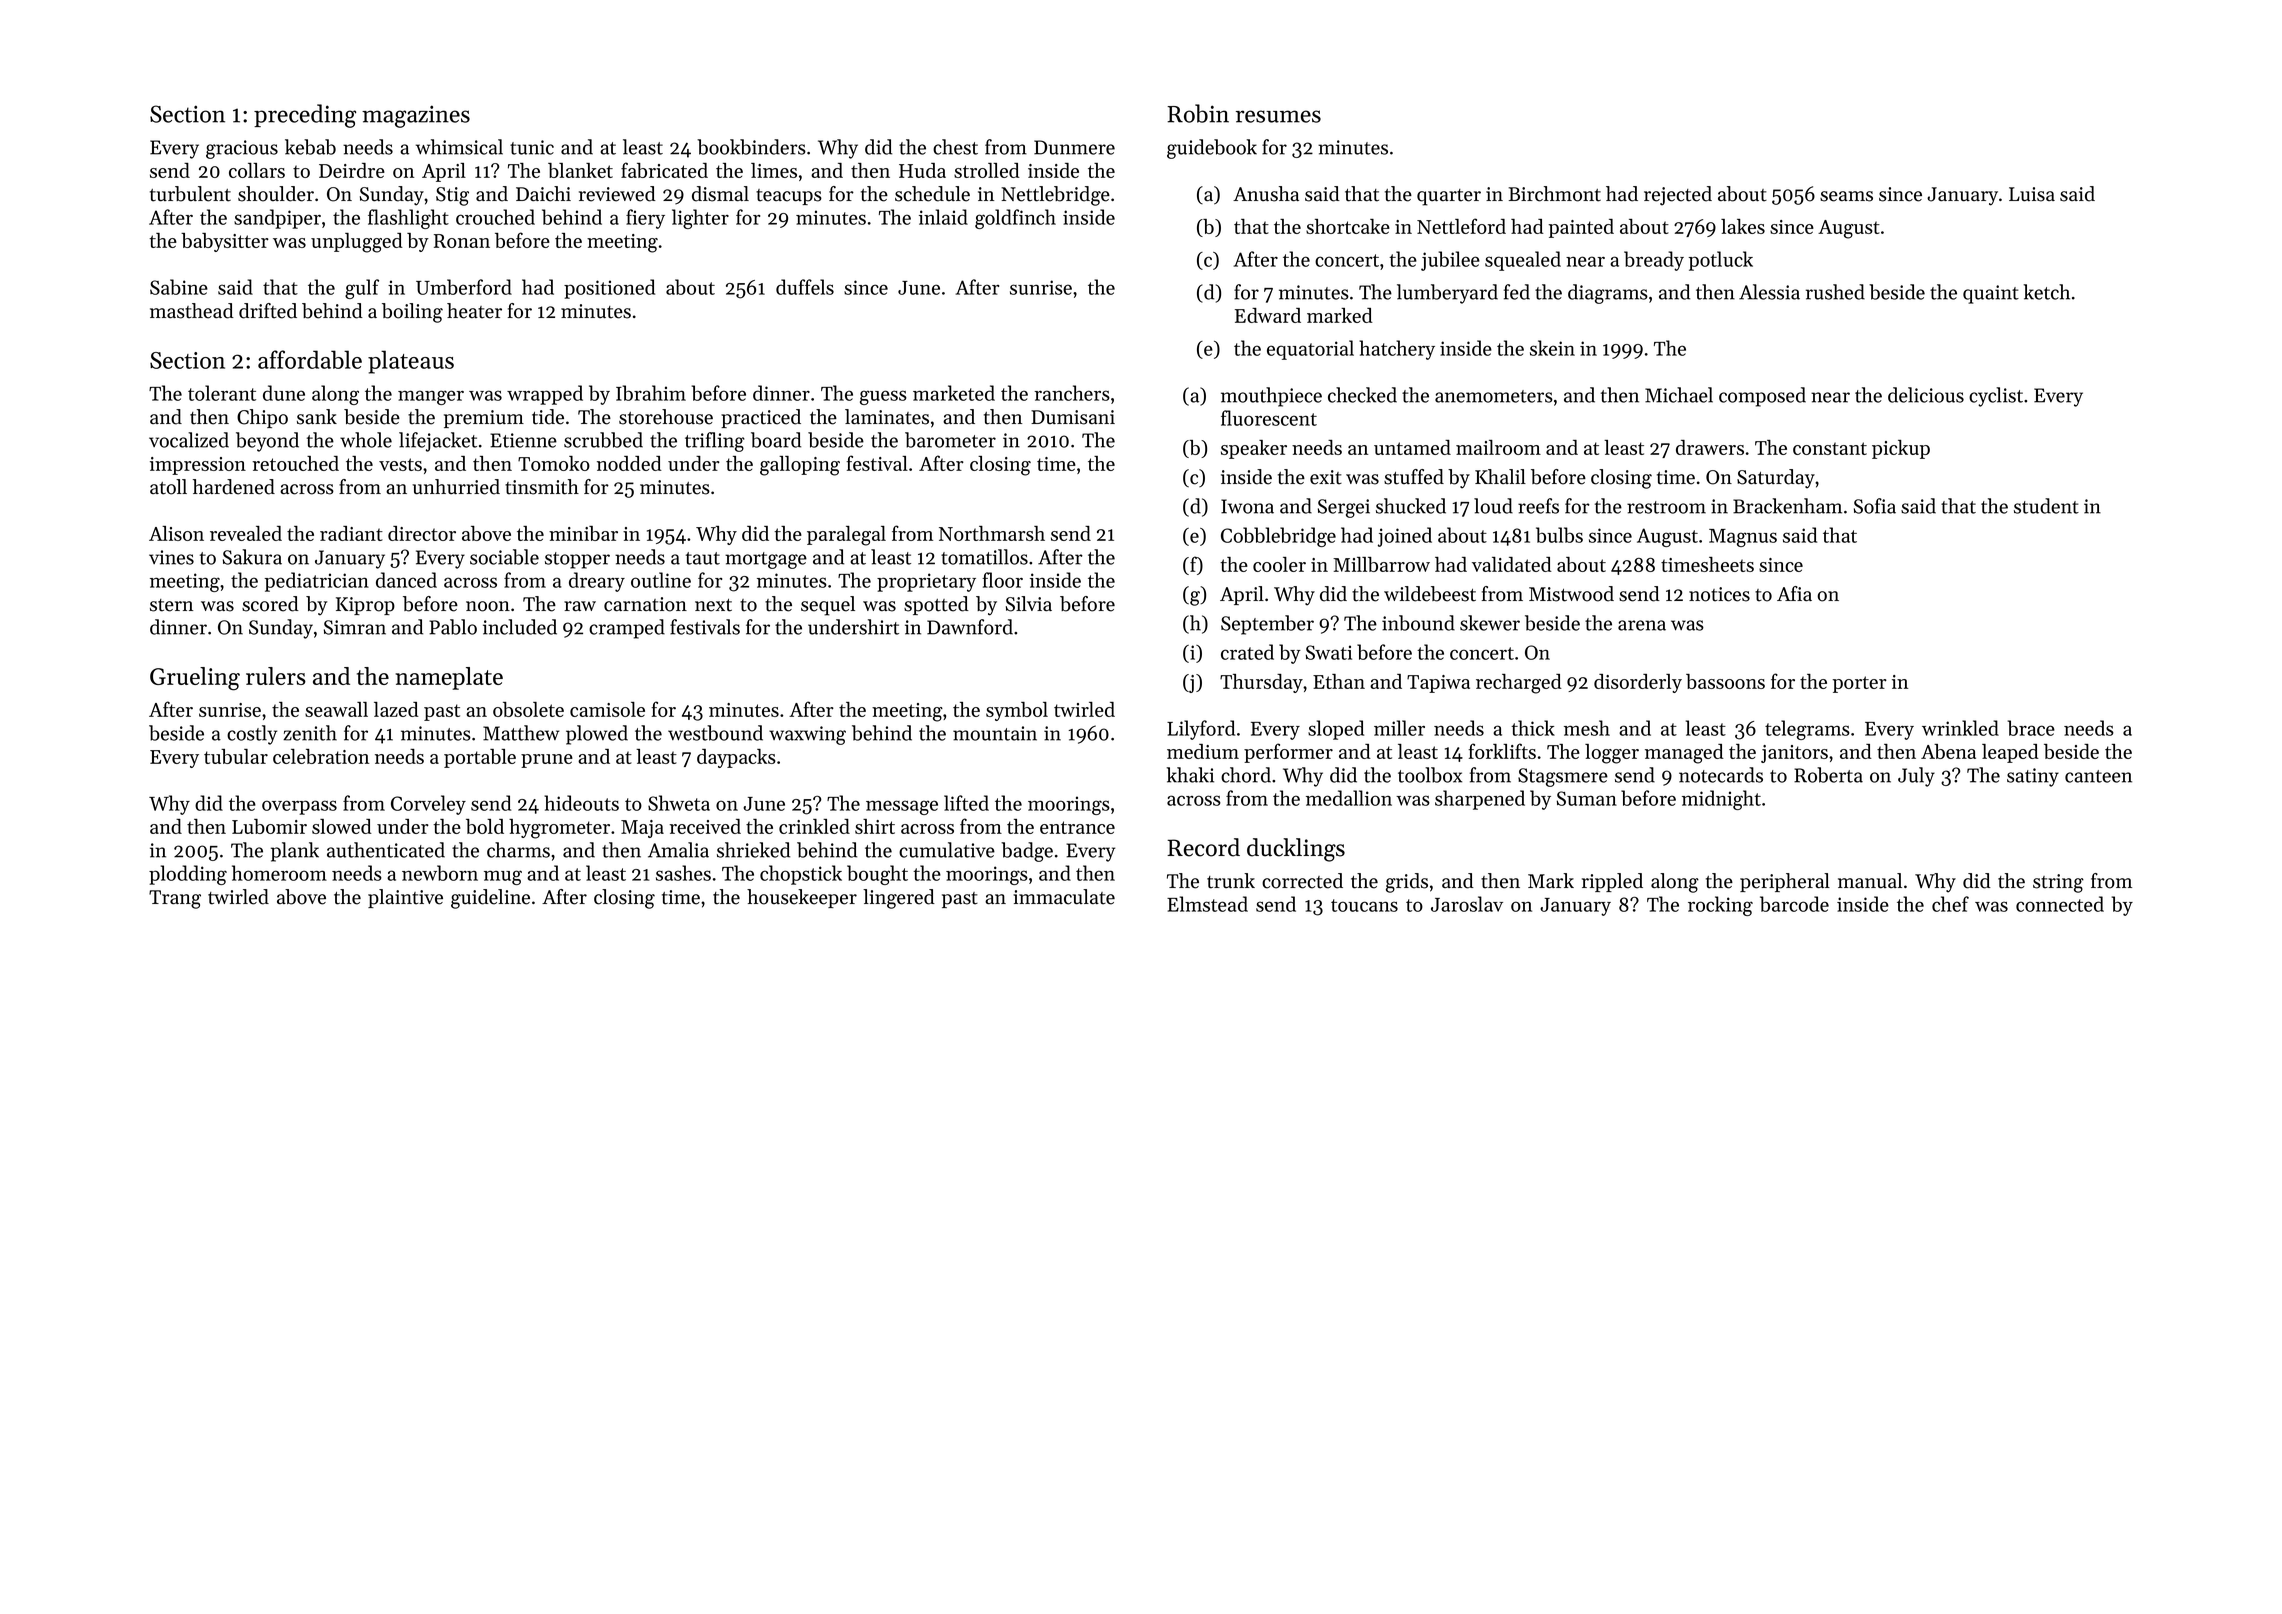 This screenshot has width=2282, height=1614. Describe the element at coordinates (1278, 116) in the screenshot. I see `resumes` at that location.
